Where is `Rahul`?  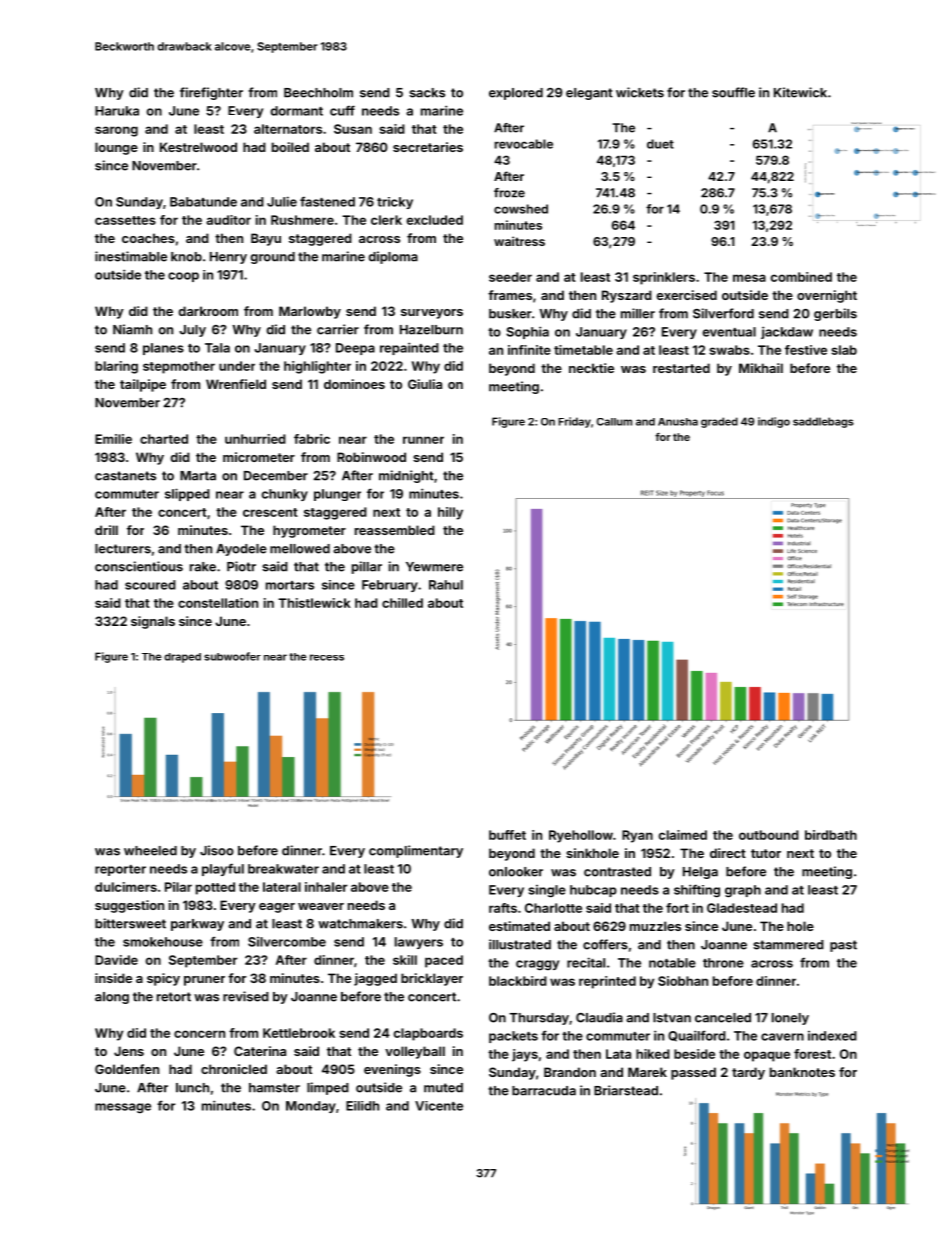 Rahul is located at coordinates (446, 585).
